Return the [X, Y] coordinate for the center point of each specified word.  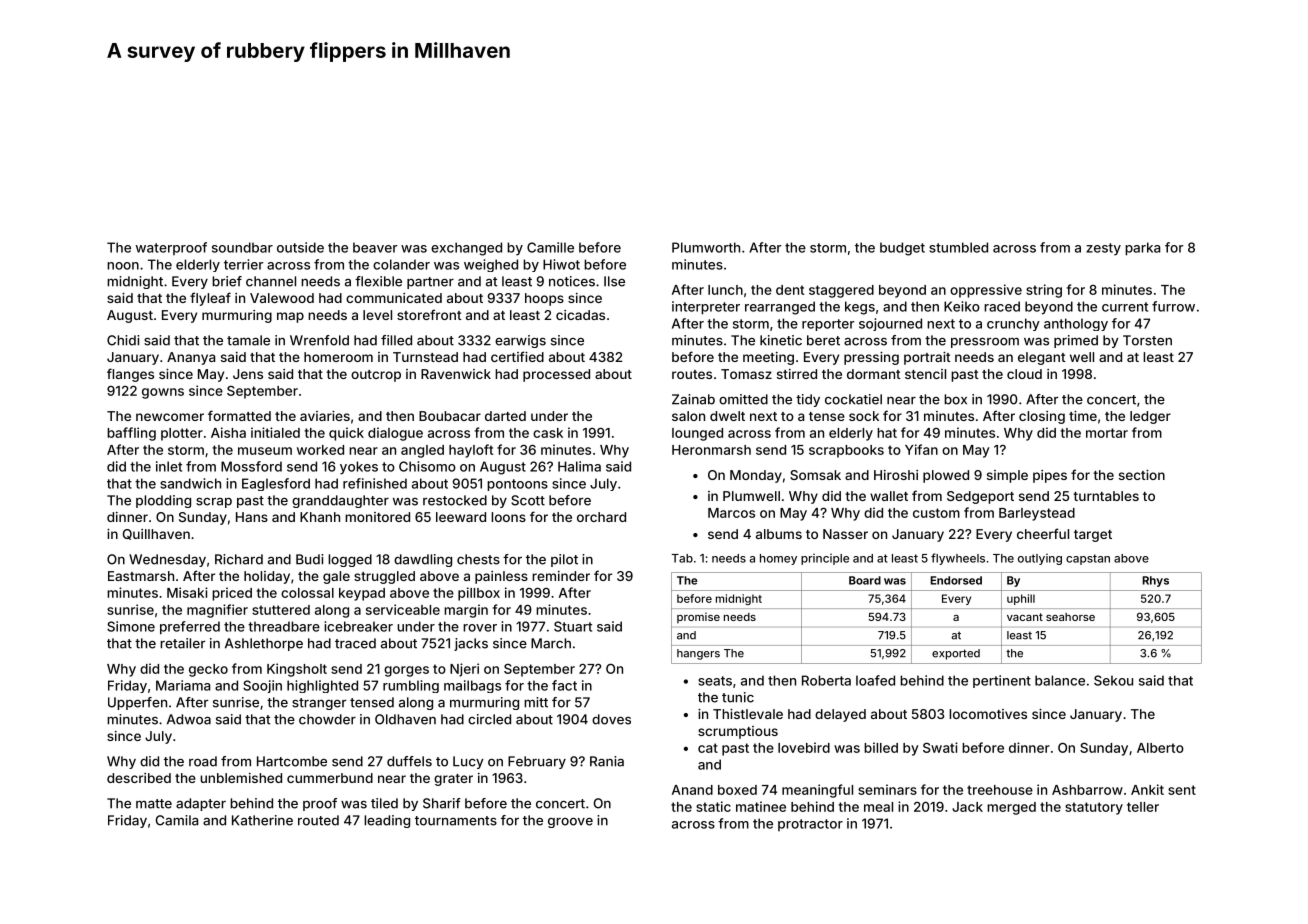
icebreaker [358, 626]
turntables [1106, 496]
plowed [946, 476]
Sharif [442, 803]
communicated [394, 298]
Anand [692, 790]
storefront [429, 314]
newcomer [170, 417]
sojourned [890, 324]
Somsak [815, 475]
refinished [375, 483]
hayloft [471, 451]
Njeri [464, 670]
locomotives [988, 714]
